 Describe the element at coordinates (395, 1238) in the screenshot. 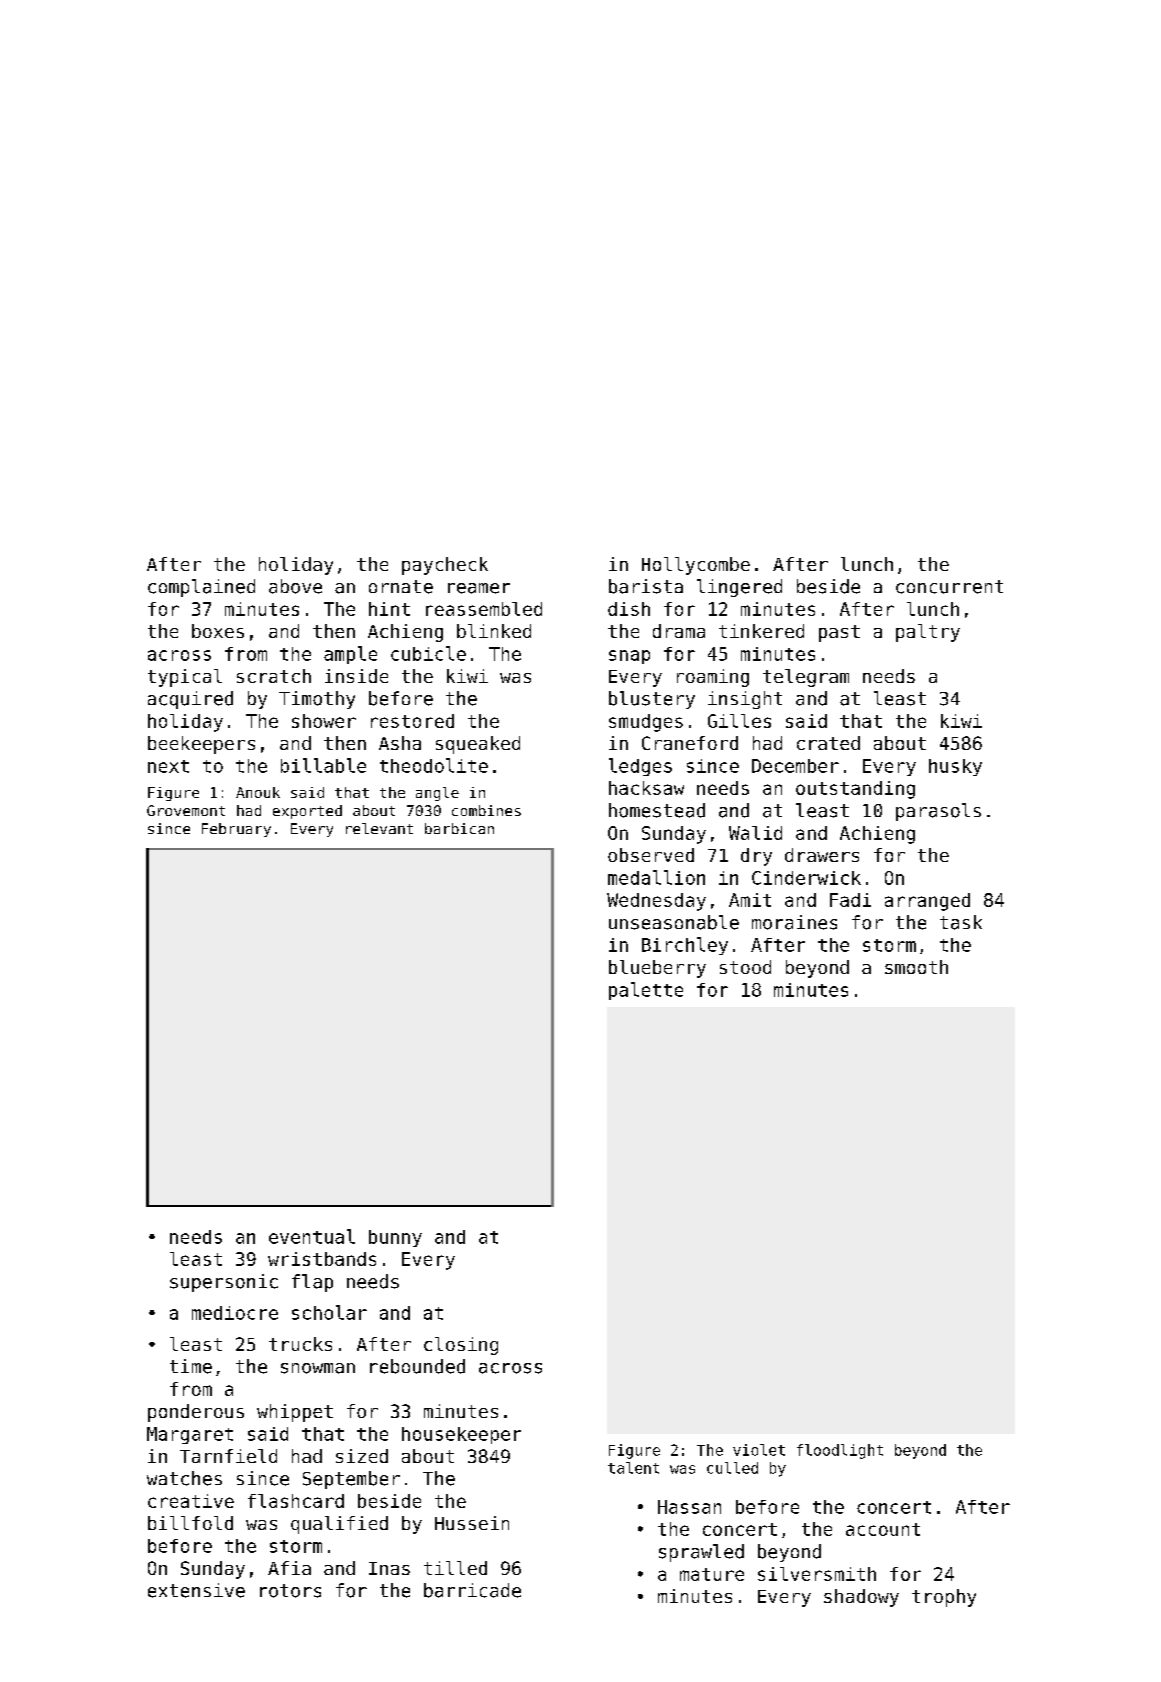

I see `bunny` at that location.
